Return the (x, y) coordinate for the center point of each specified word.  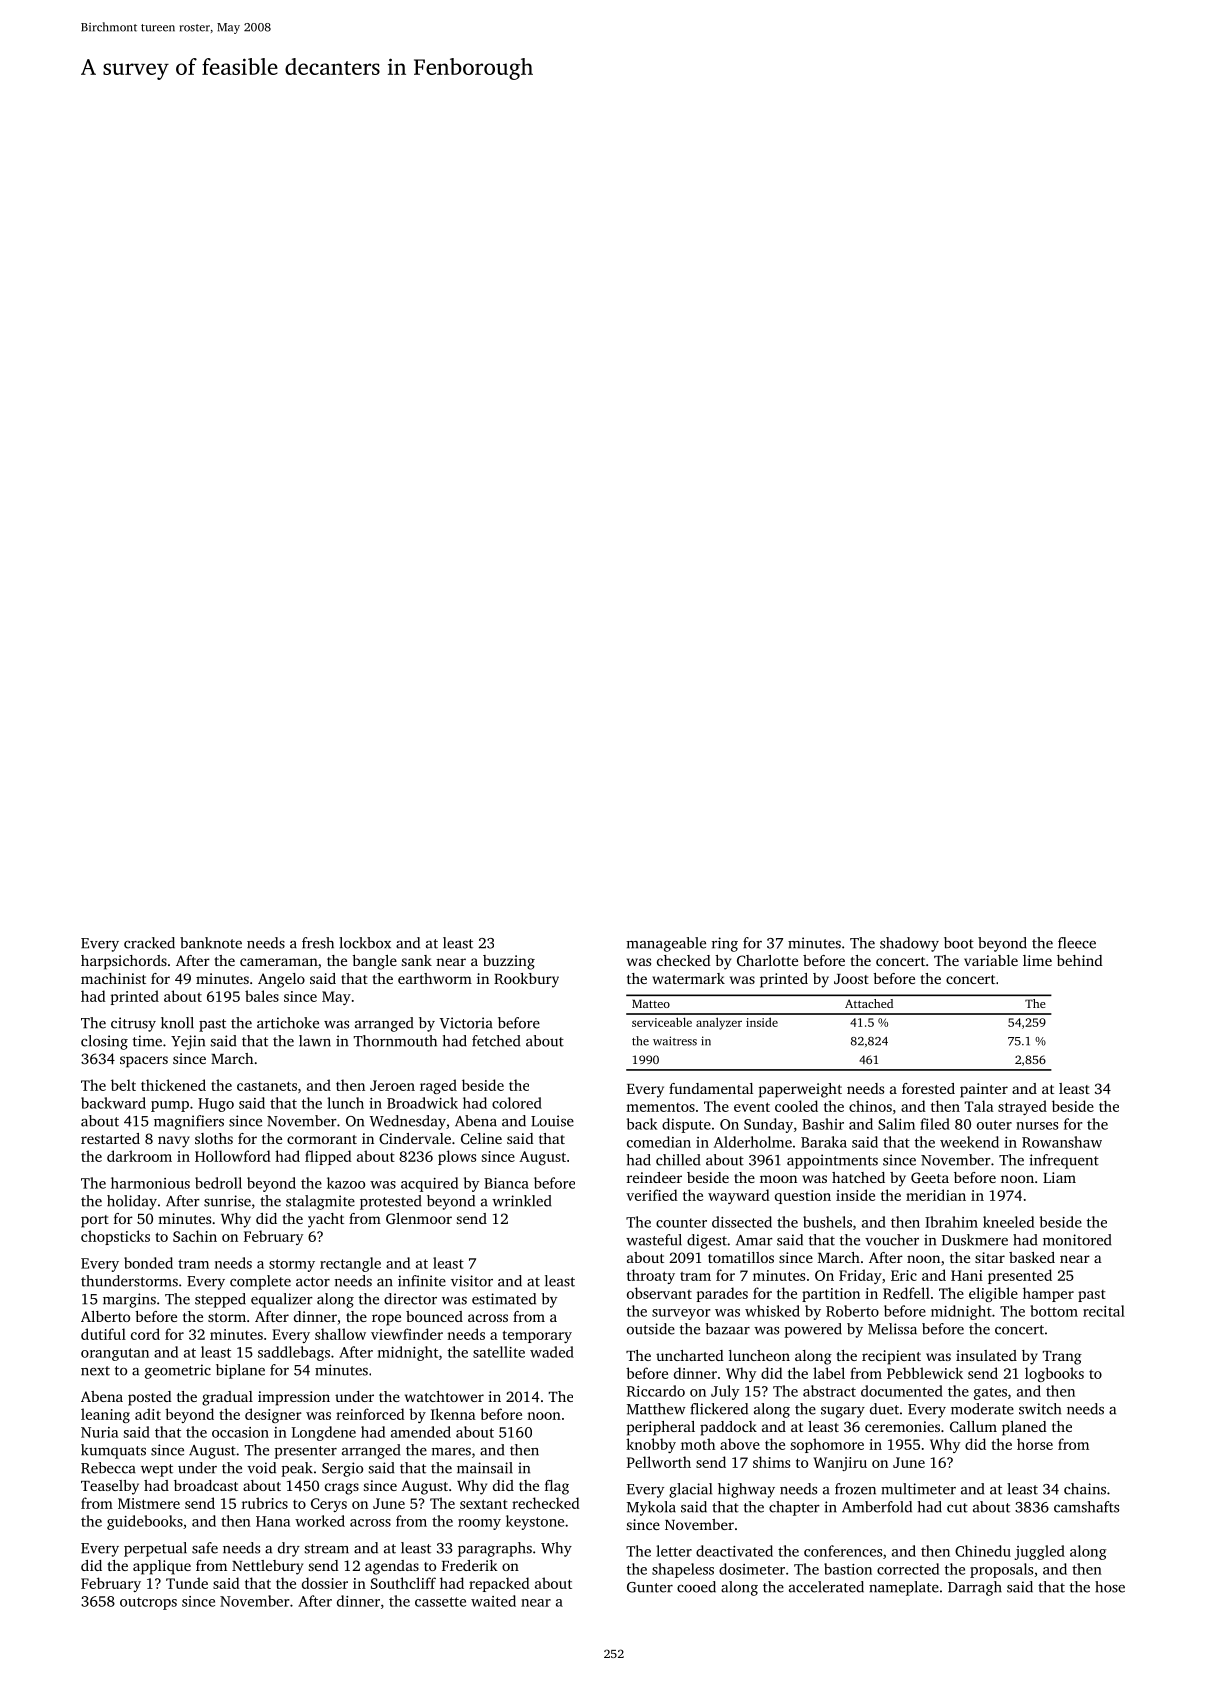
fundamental (711, 1088)
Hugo (216, 1105)
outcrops (148, 1603)
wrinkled (522, 1201)
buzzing (509, 962)
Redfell (906, 1293)
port (95, 1221)
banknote (211, 943)
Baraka (824, 1142)
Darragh (975, 1588)
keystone (535, 1522)
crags (342, 1489)
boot (959, 943)
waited (493, 1601)
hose (1110, 1587)
